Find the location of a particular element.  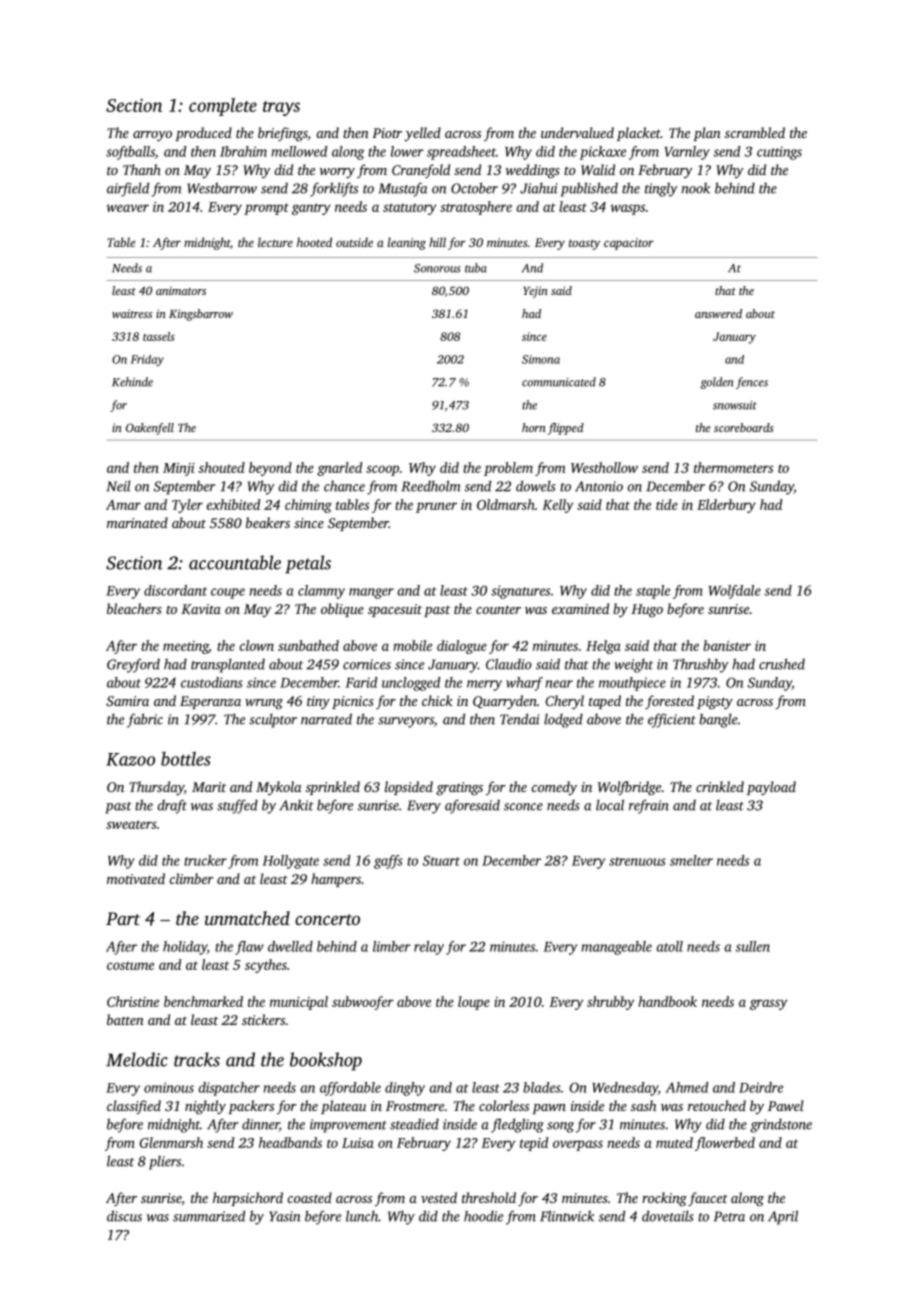

complete is located at coordinates (223, 107).
